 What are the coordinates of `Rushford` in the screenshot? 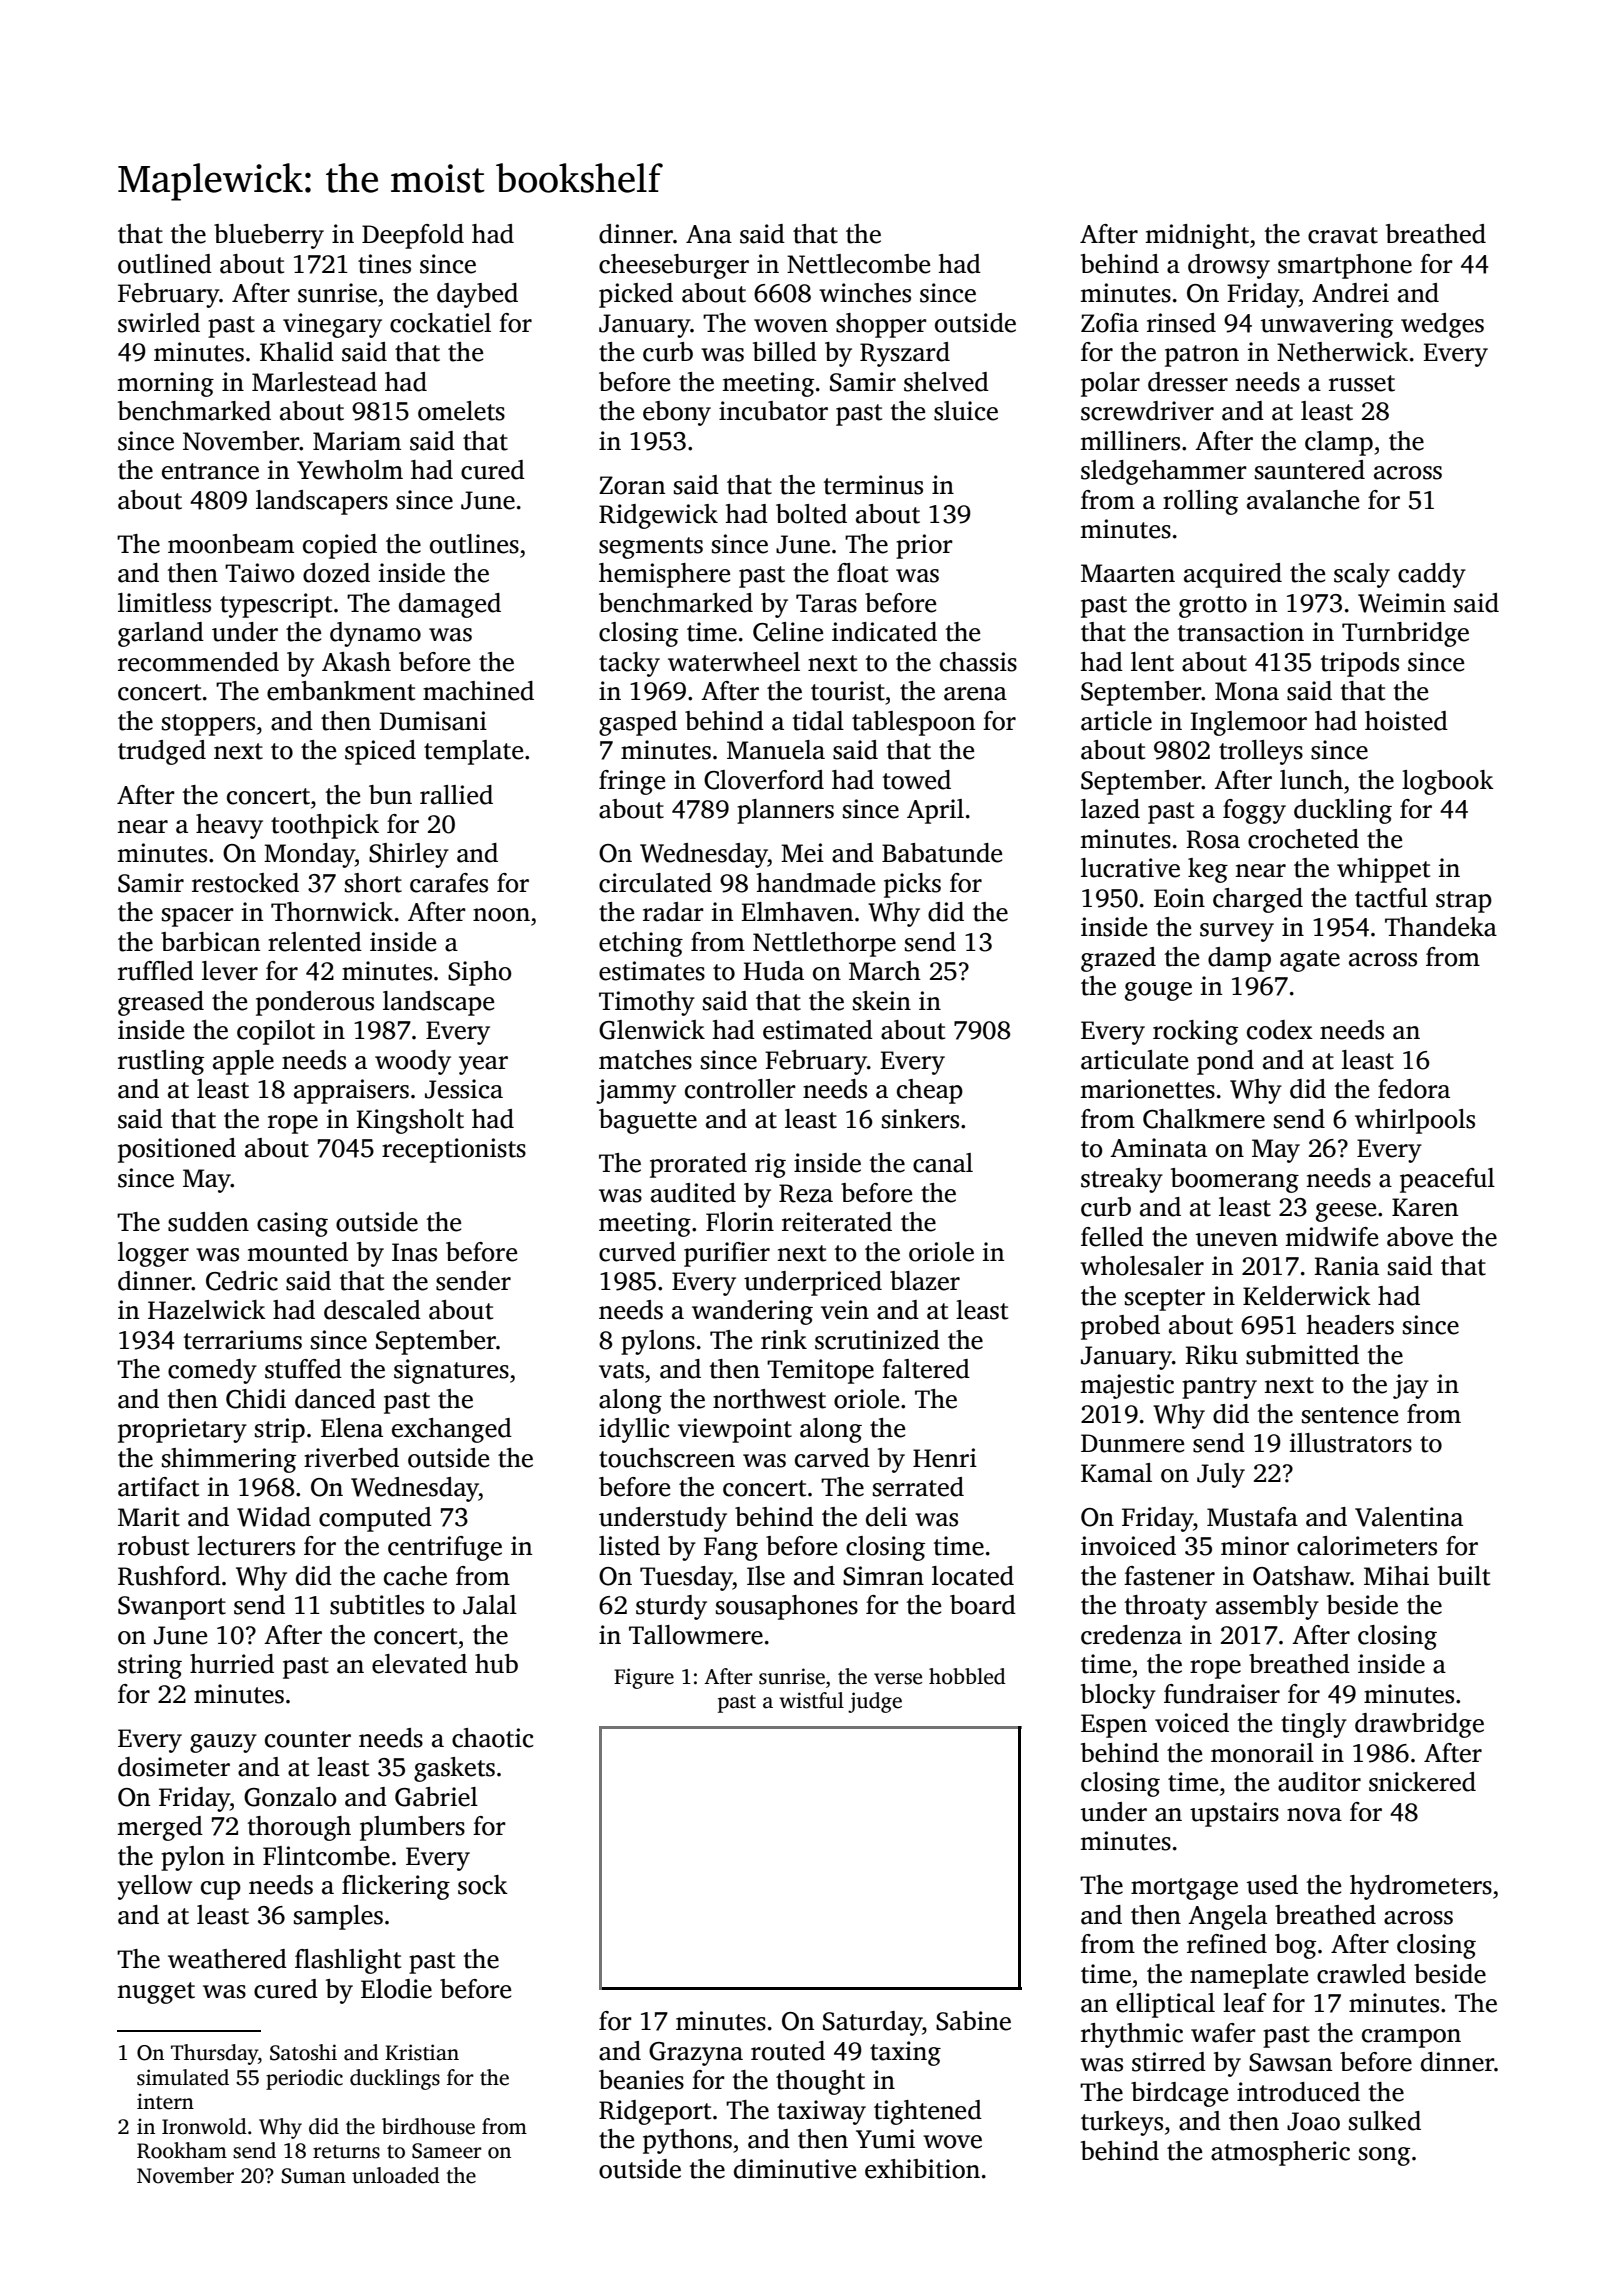 It's located at (169, 1576).
